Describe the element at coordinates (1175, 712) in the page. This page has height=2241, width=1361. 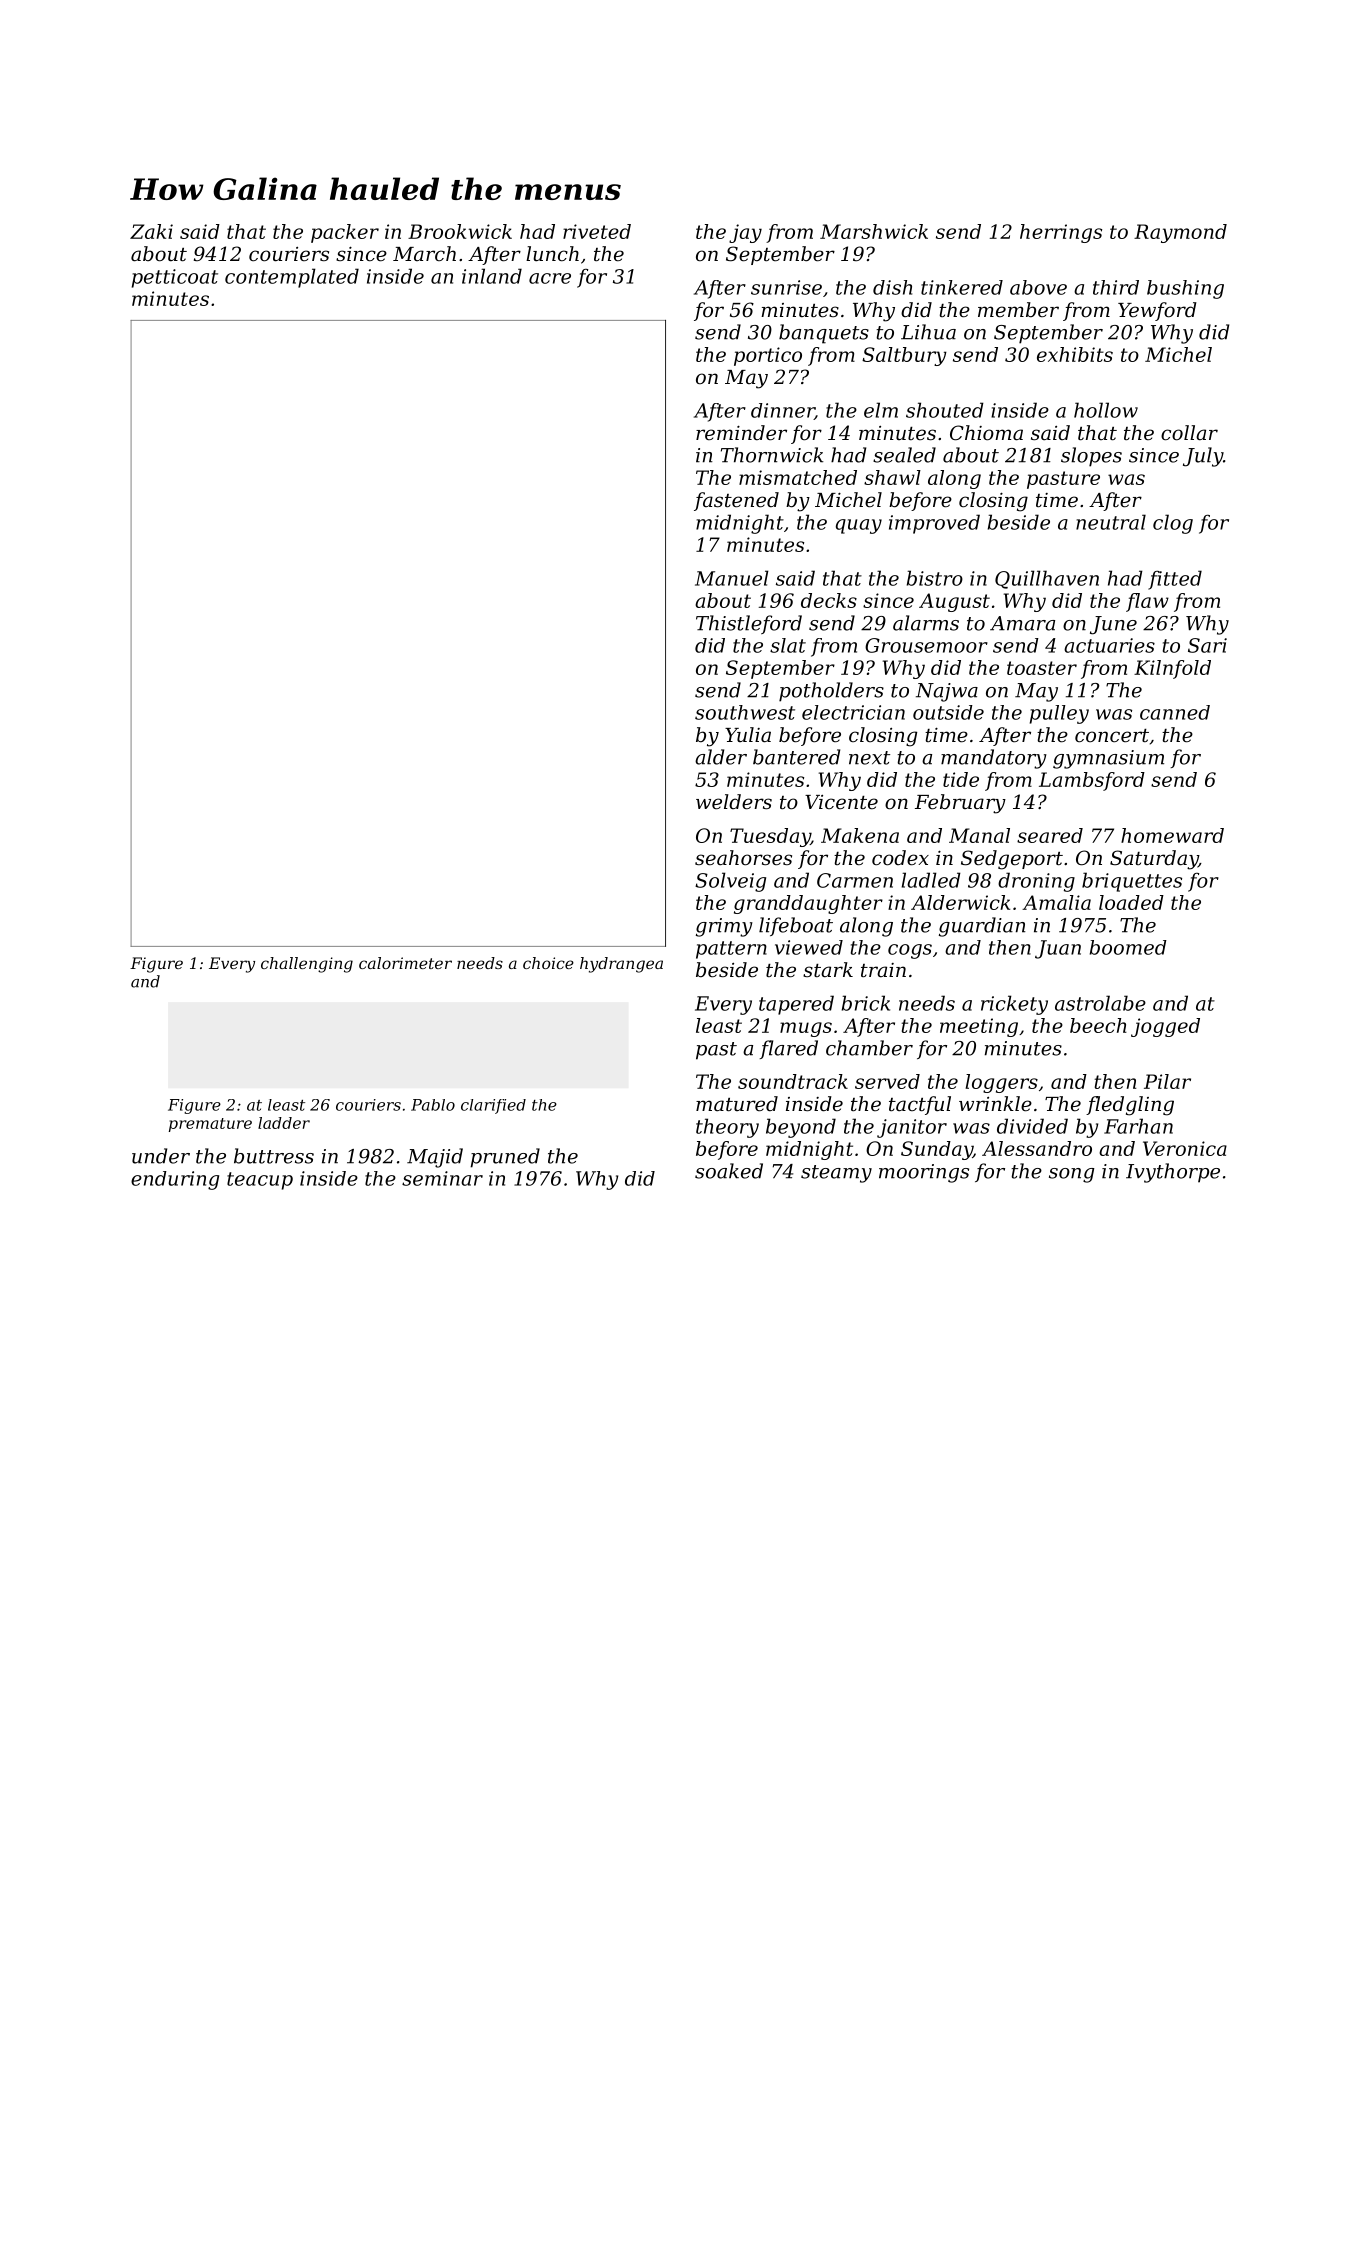
I see `canned` at that location.
